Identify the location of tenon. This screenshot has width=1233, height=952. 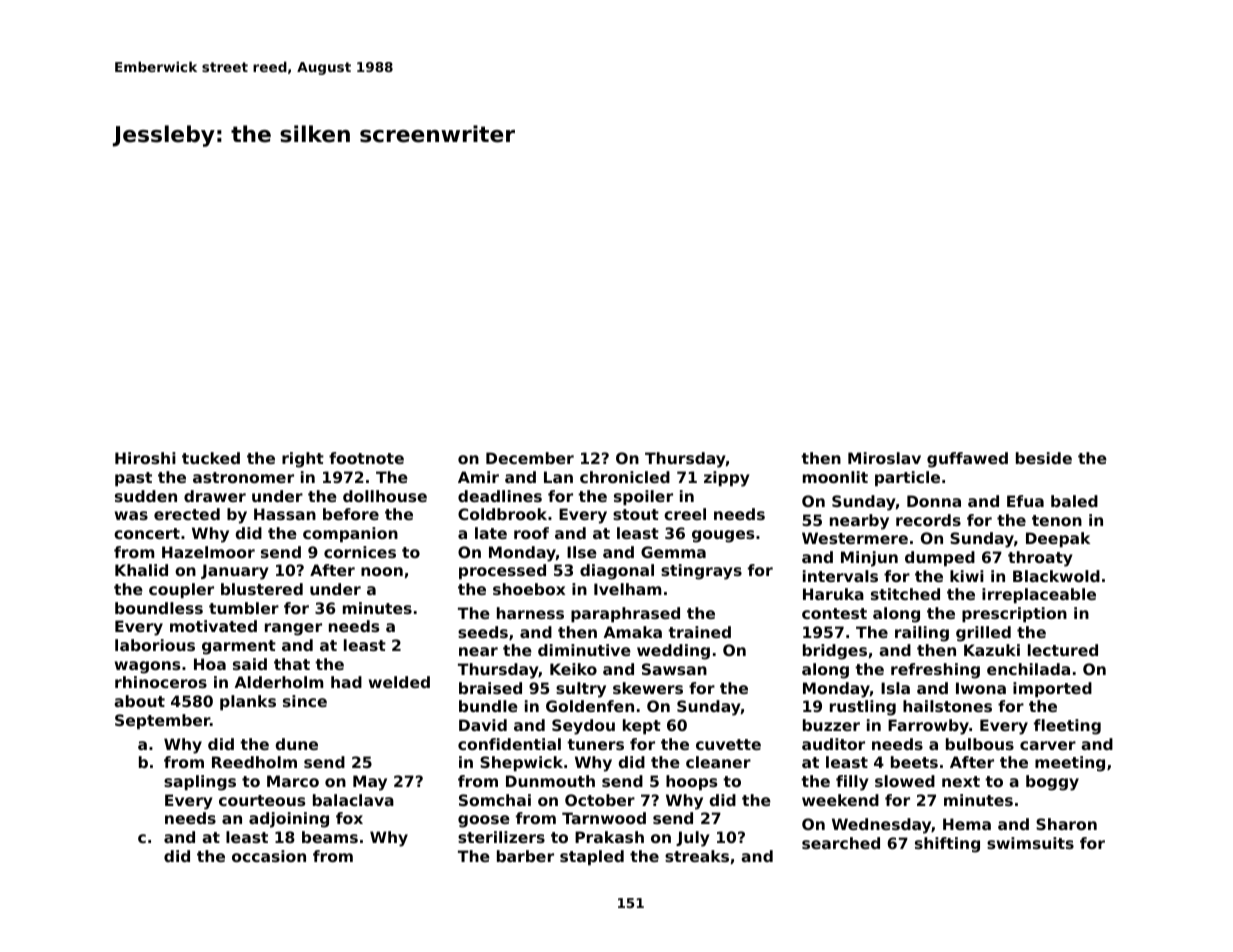
(1057, 520).
